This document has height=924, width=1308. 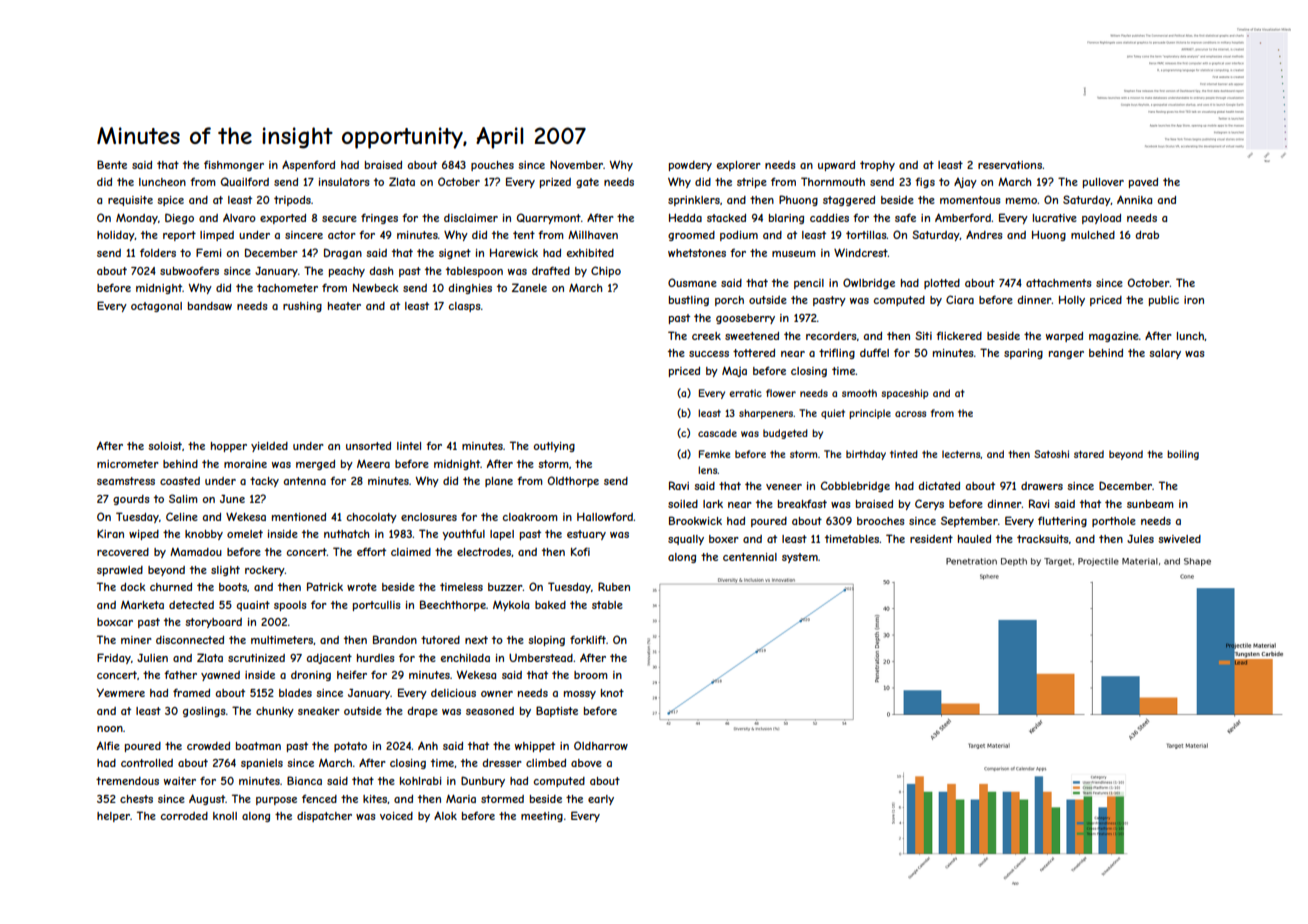 What do you see at coordinates (319, 711) in the document?
I see `sneaker` at bounding box center [319, 711].
